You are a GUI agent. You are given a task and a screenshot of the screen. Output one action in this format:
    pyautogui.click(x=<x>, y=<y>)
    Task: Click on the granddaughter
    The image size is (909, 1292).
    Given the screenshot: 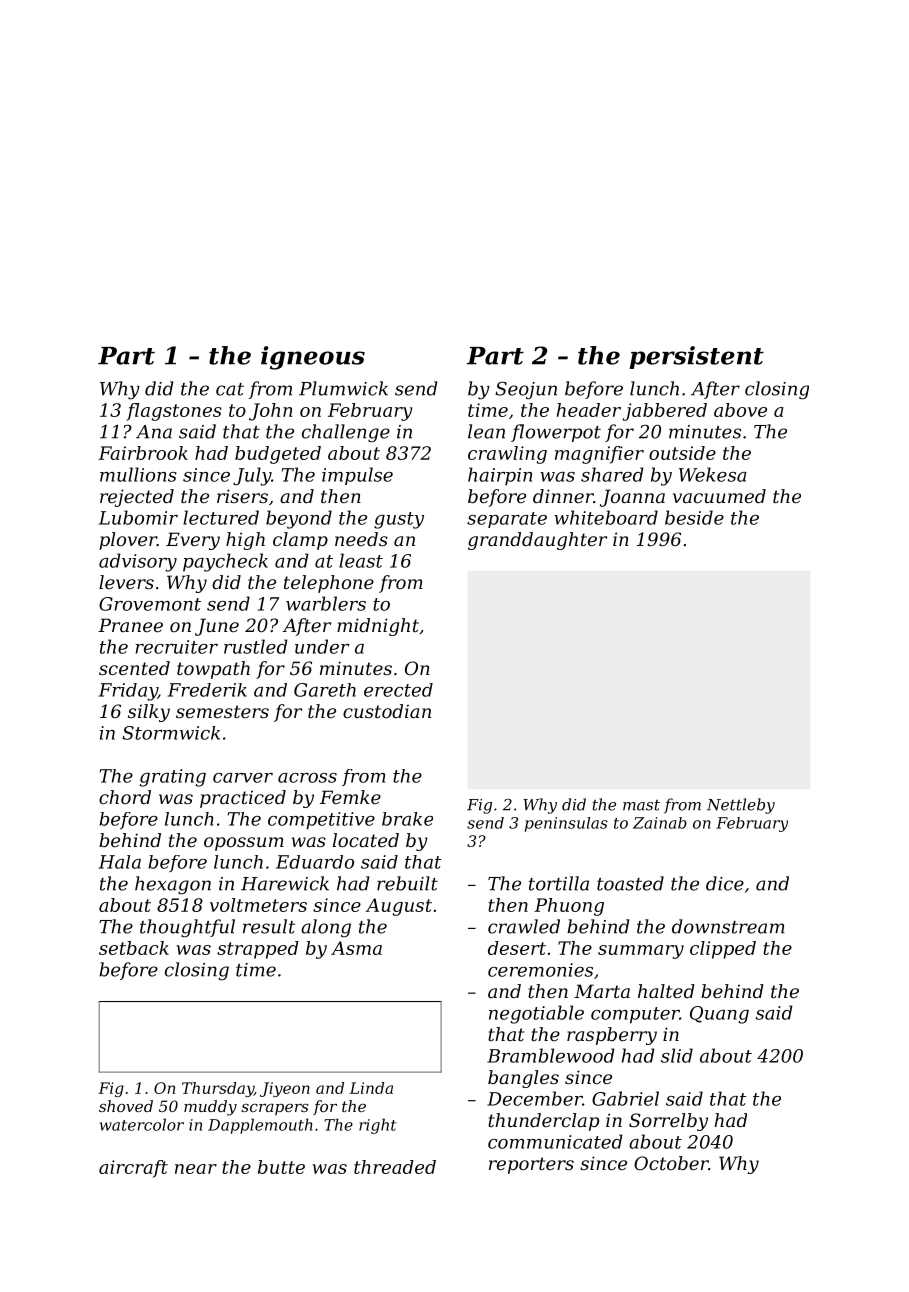 What is the action you would take?
    pyautogui.click(x=537, y=541)
